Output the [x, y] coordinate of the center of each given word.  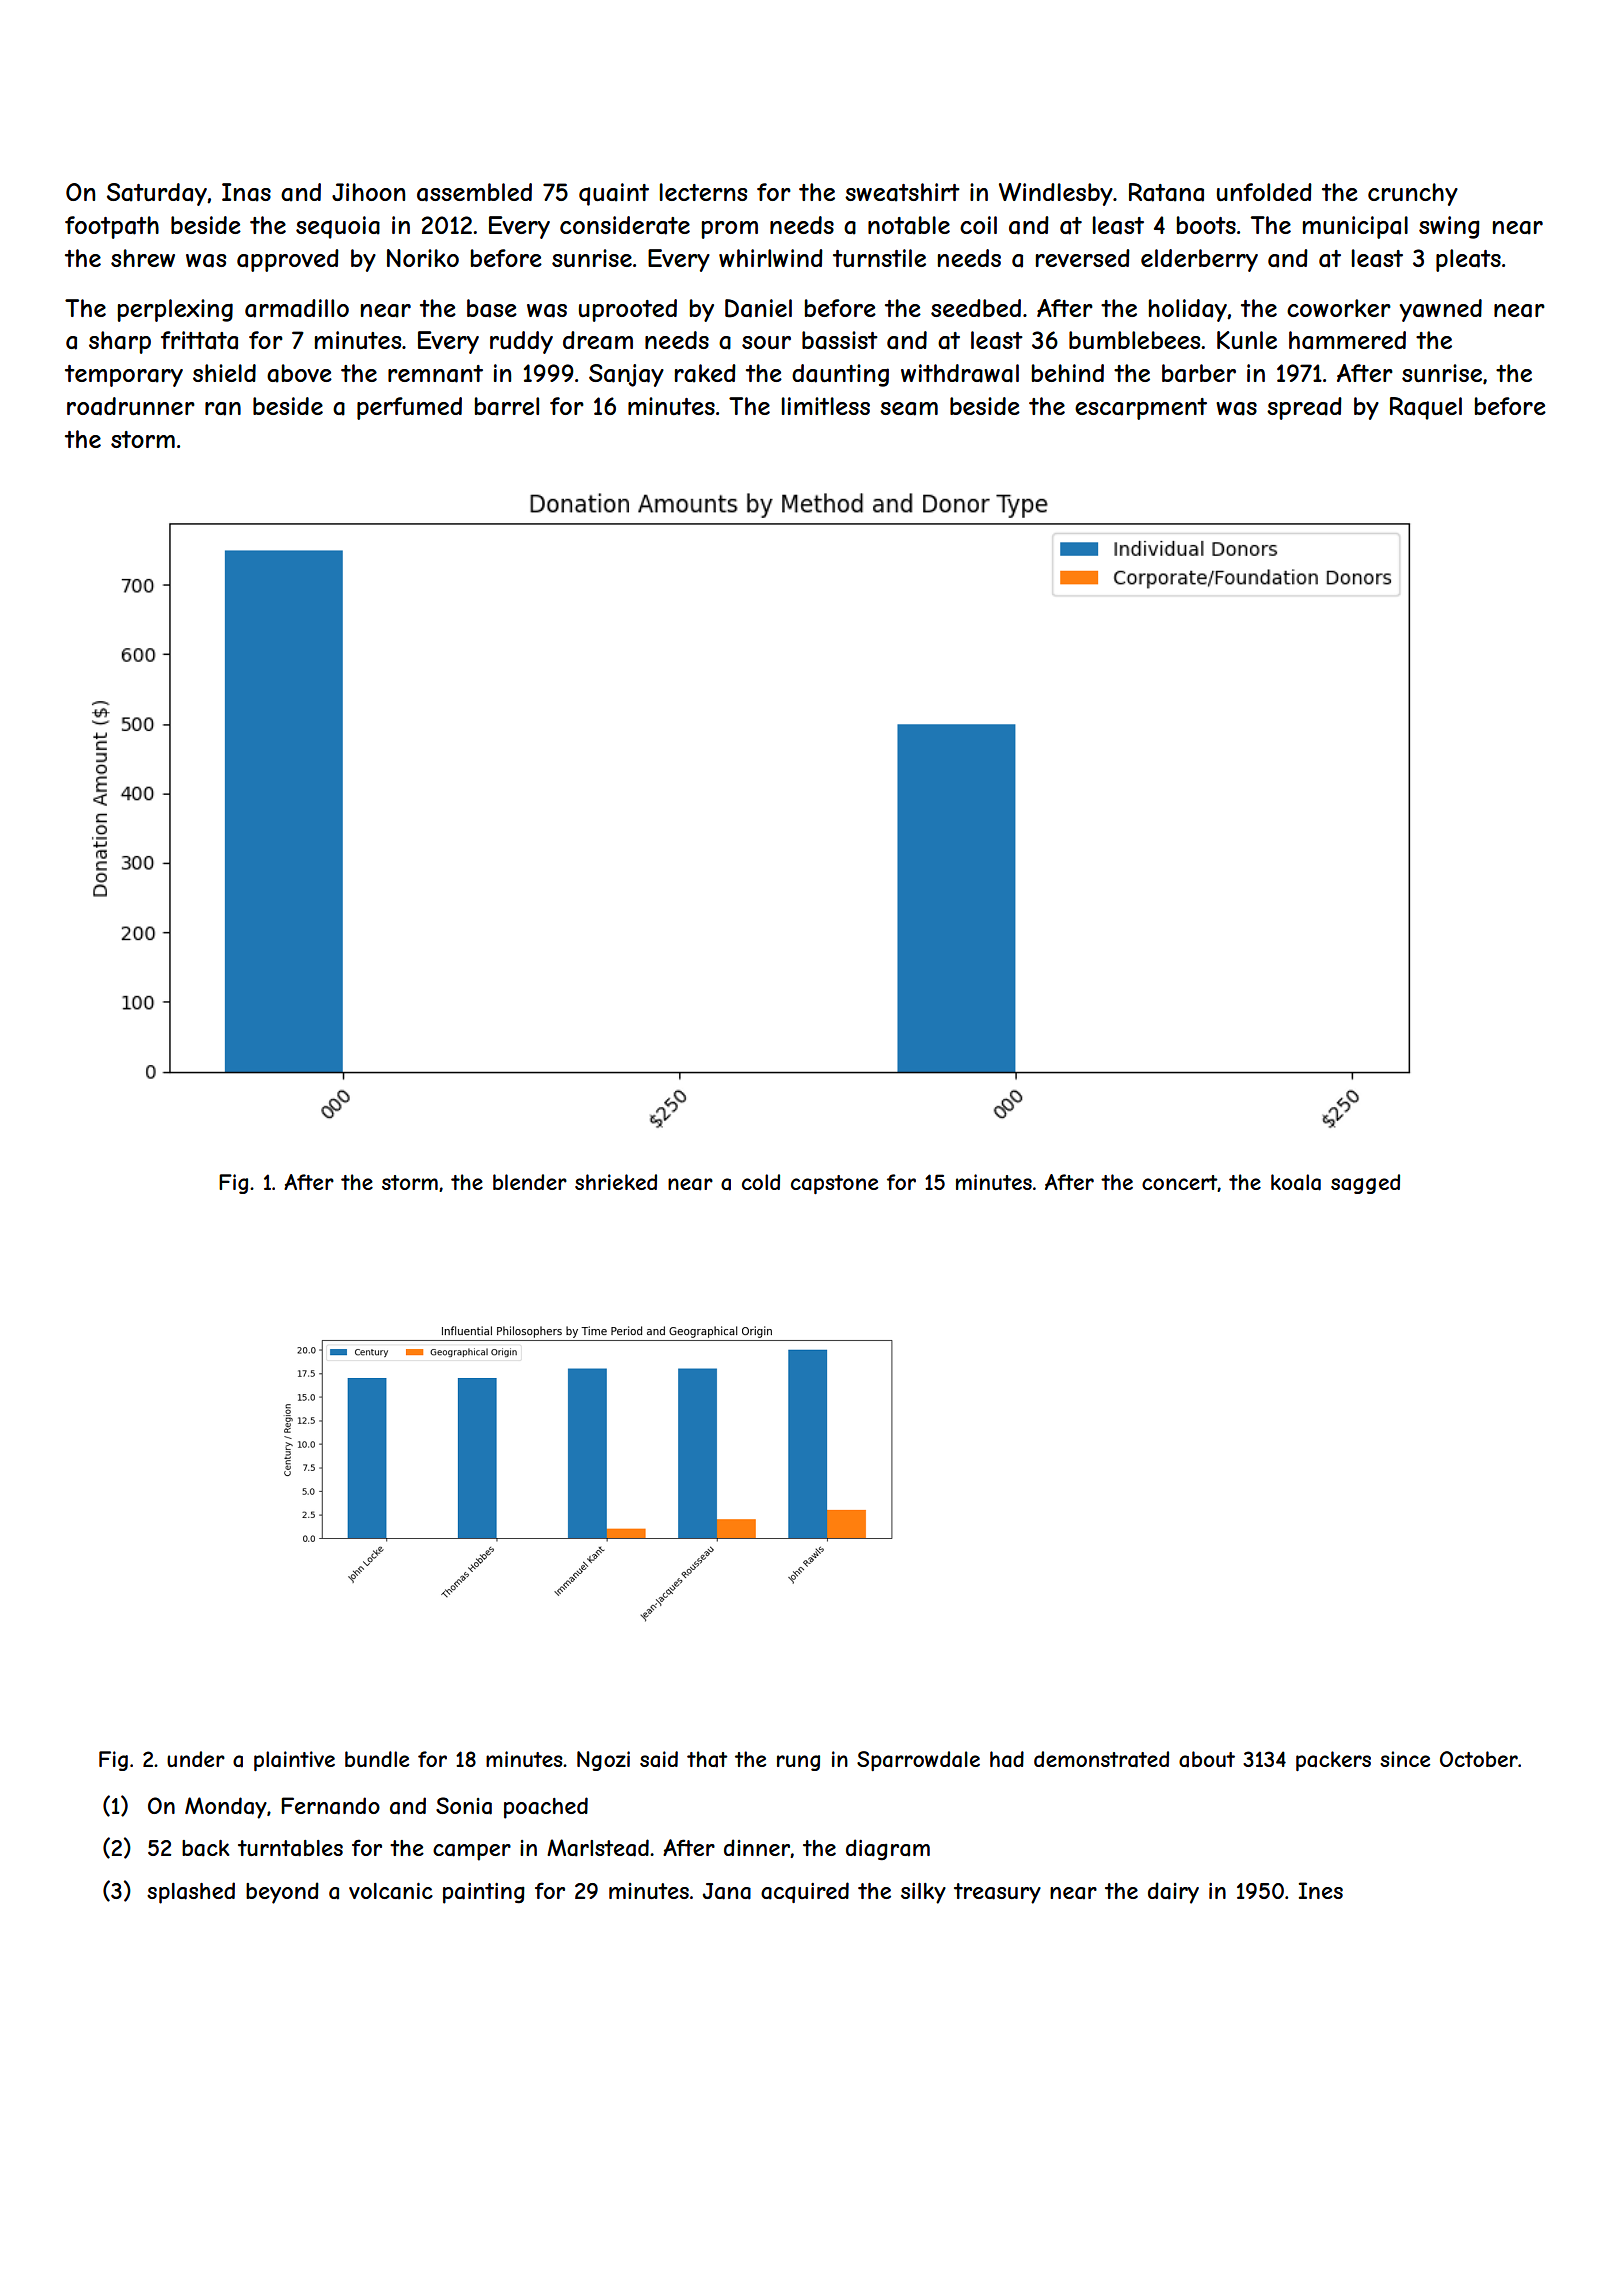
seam [909, 409]
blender [530, 1182]
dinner [757, 1848]
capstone [834, 1184]
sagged [1365, 1184]
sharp [120, 342]
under [196, 1759]
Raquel [1426, 408]
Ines [1321, 1890]
